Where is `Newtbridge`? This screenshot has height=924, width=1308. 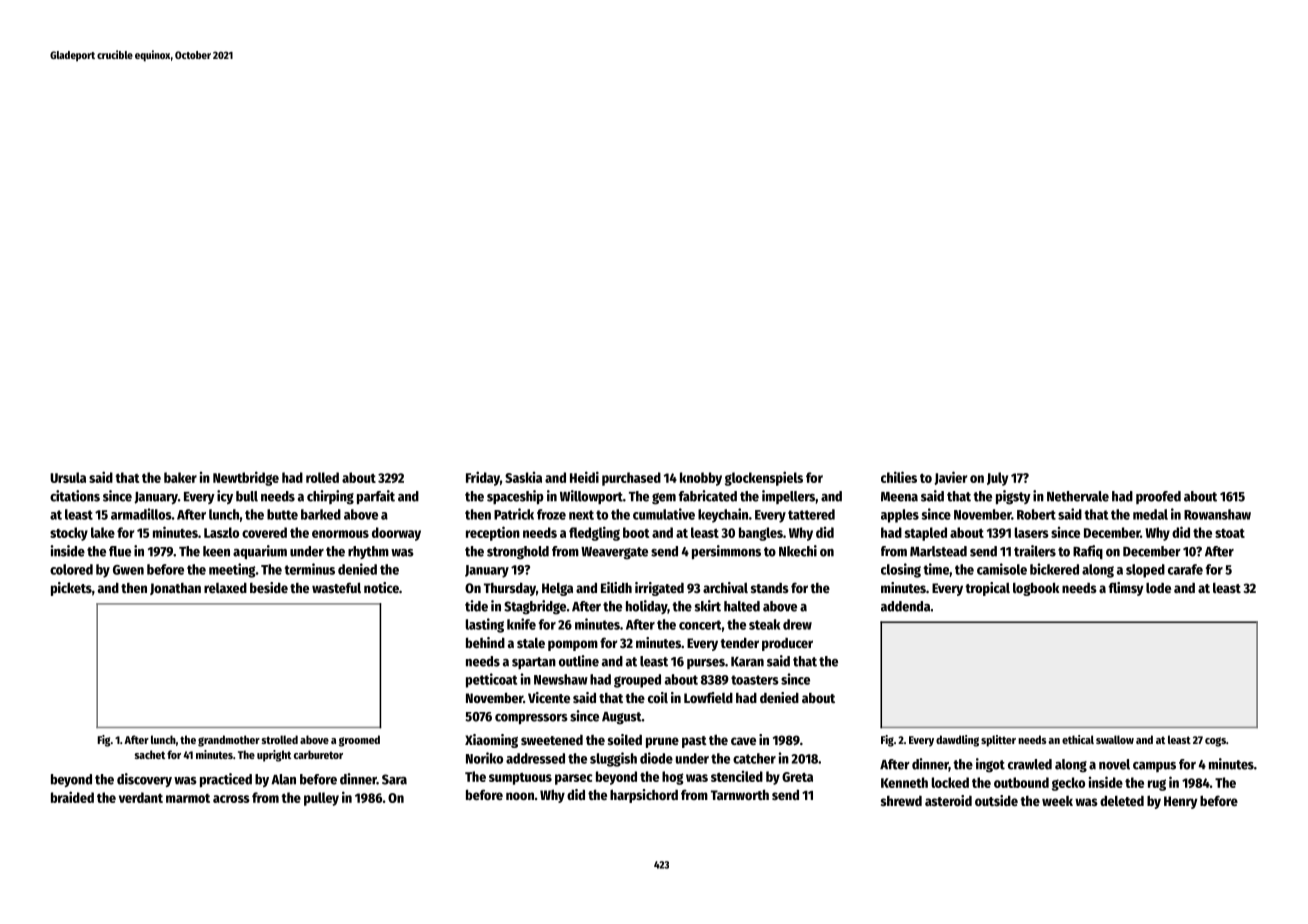
Newtbridge is located at coordinates (246, 478).
